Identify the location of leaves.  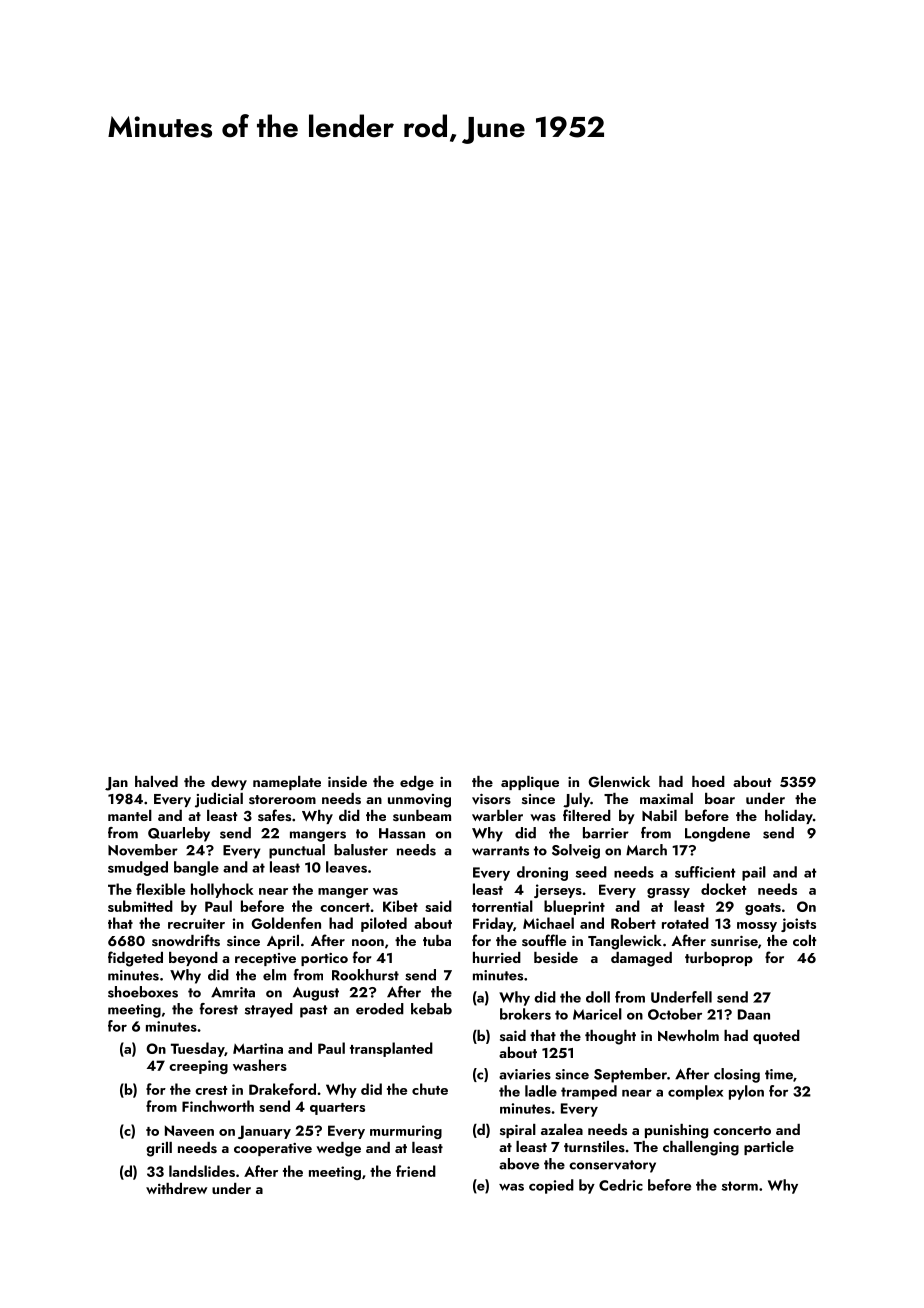
(346, 867).
